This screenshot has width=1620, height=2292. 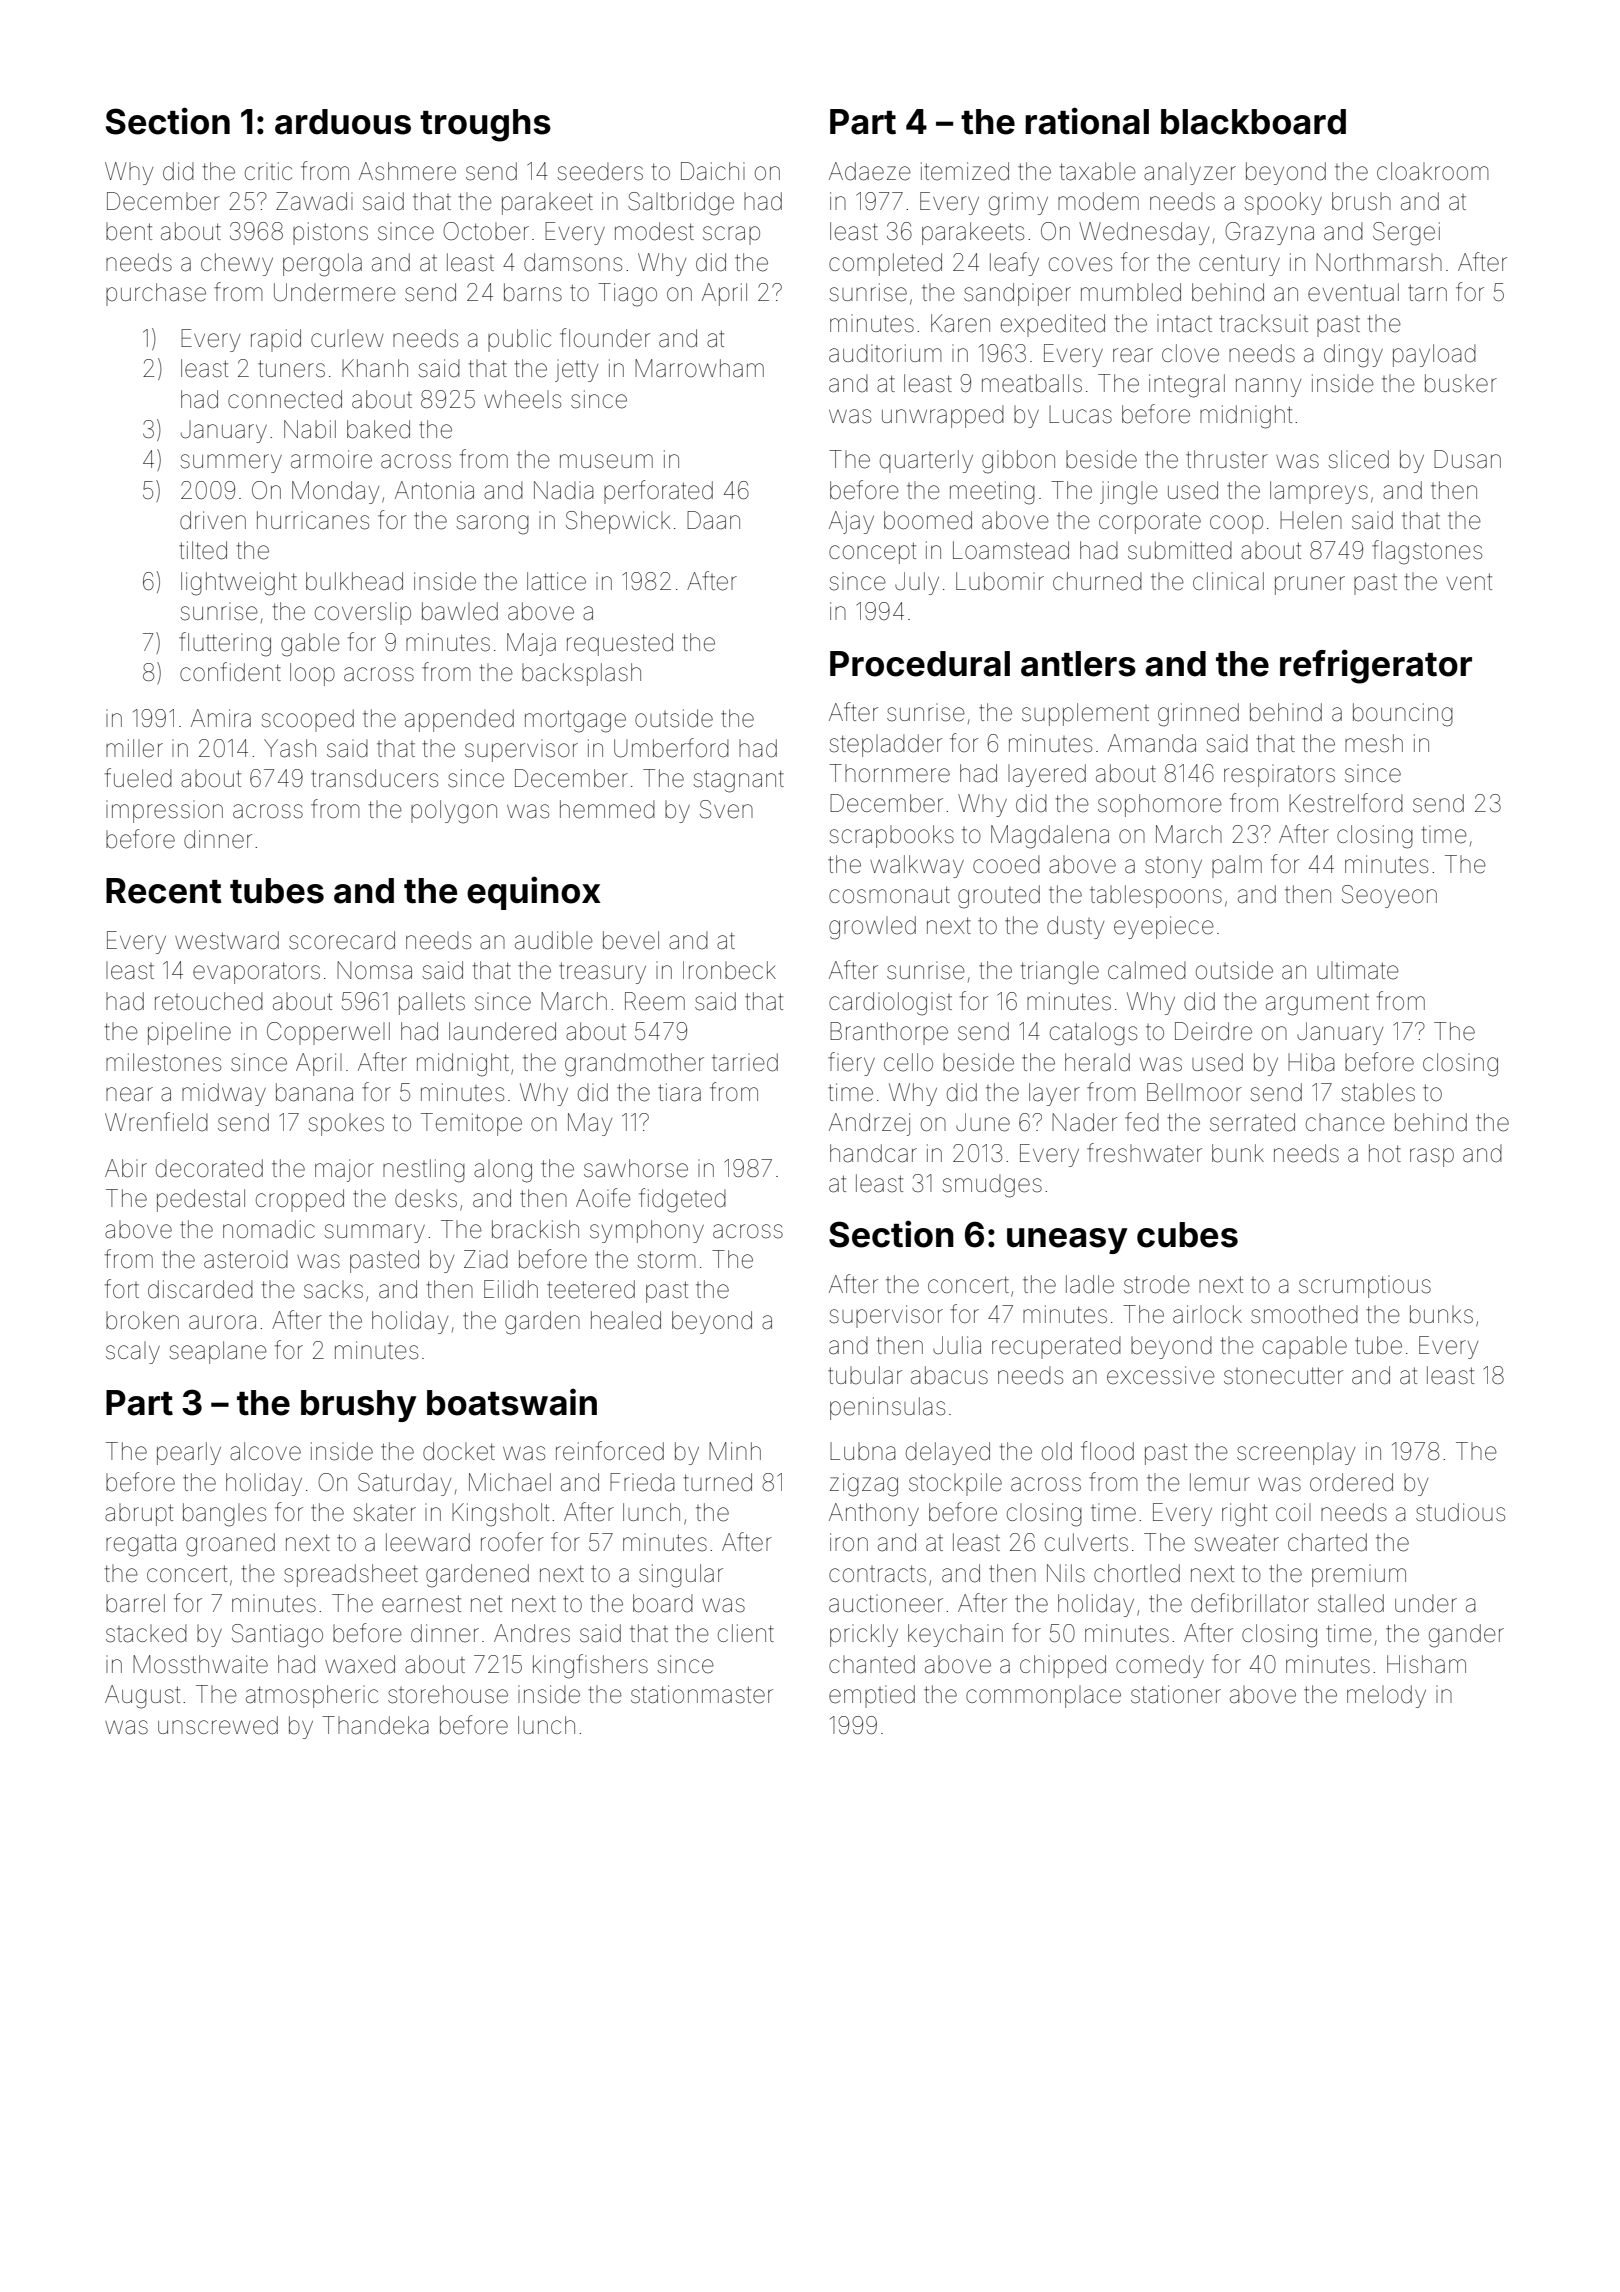 What do you see at coordinates (1376, 666) in the screenshot?
I see `refrigerator` at bounding box center [1376, 666].
